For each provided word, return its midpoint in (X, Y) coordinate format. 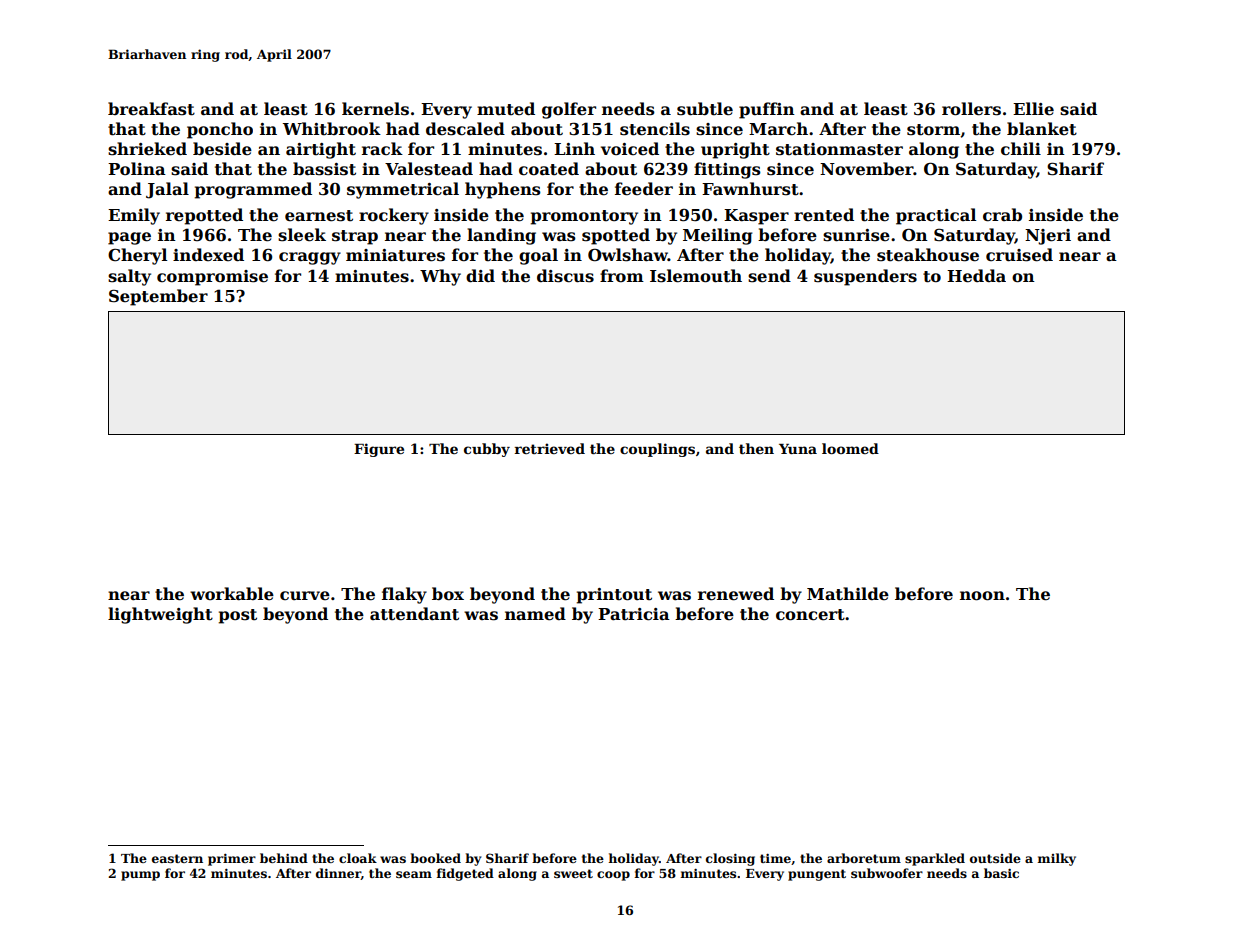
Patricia (634, 614)
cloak (358, 858)
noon (982, 596)
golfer (569, 110)
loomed (850, 448)
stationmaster (839, 149)
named (535, 614)
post (238, 616)
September (158, 297)
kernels (375, 109)
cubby (487, 450)
